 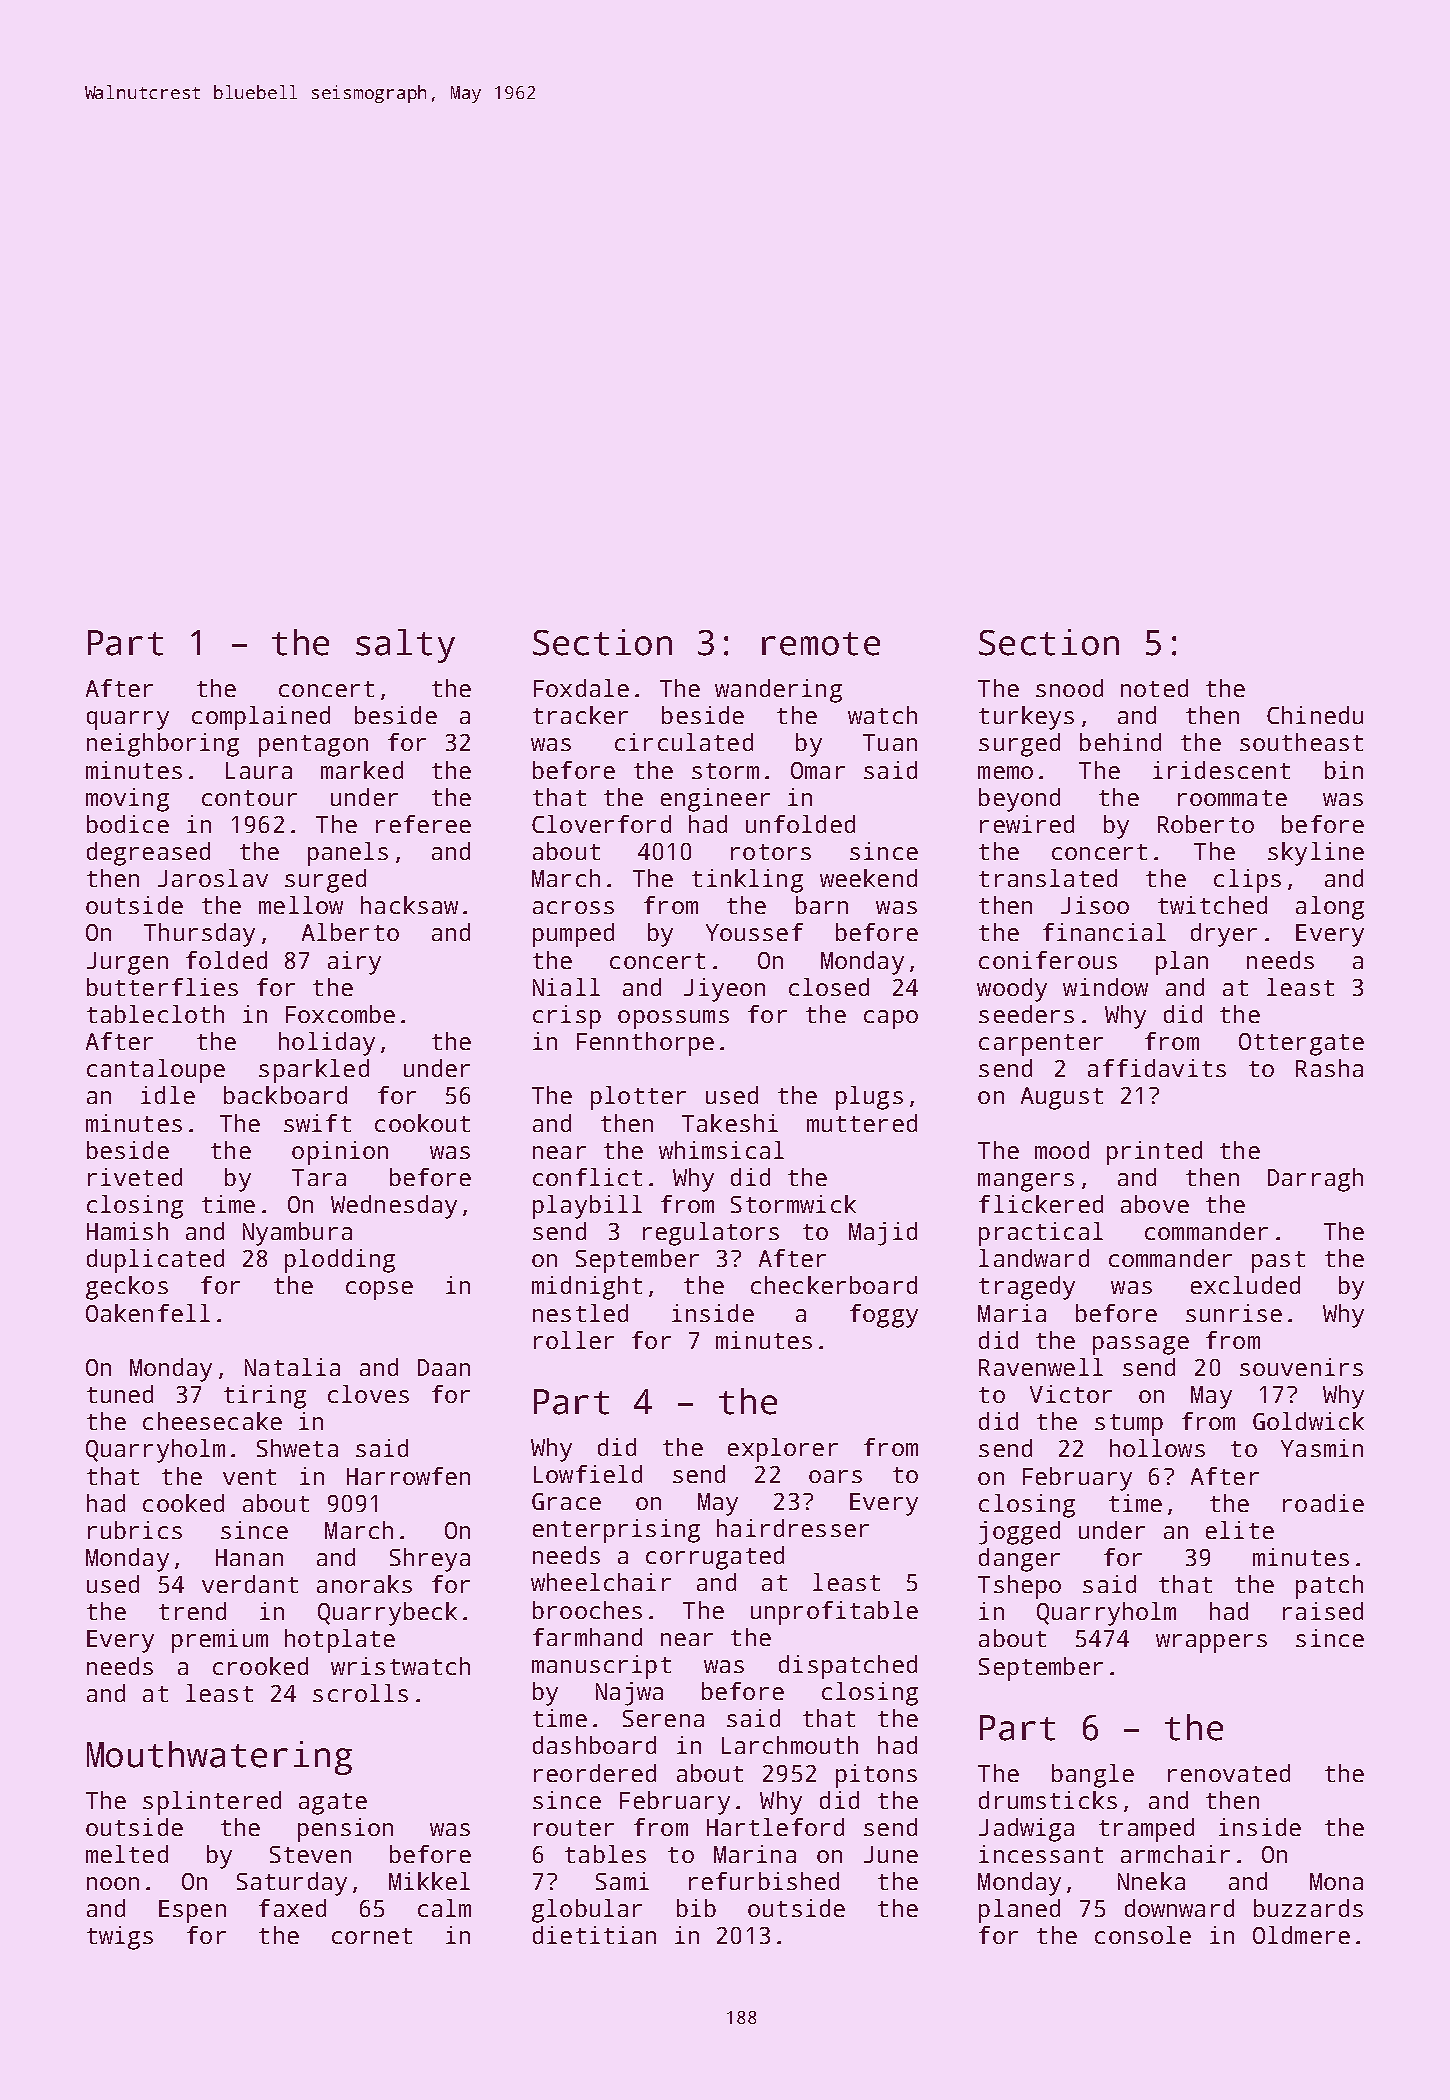 I want to click on dietitian, so click(x=594, y=1935).
